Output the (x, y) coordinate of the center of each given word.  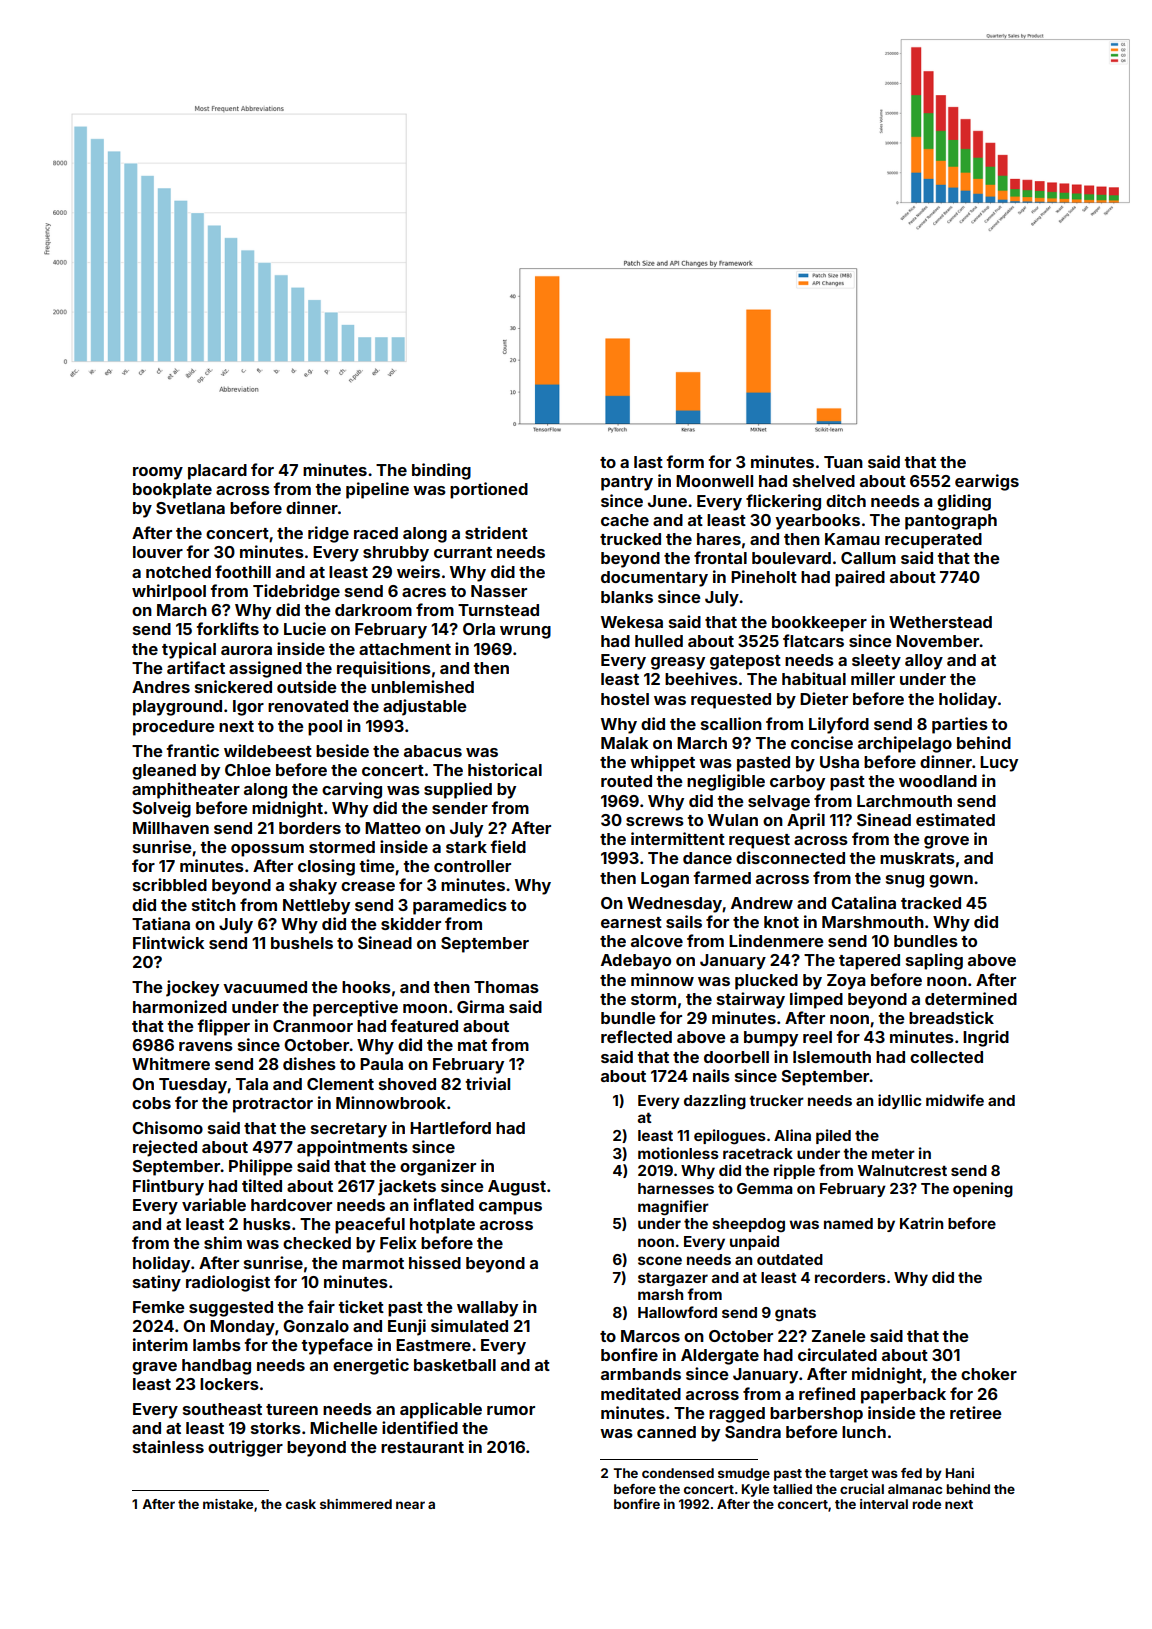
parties (960, 725)
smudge (744, 1474)
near (410, 1505)
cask (301, 1504)
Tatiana (161, 923)
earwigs (987, 482)
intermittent (678, 838)
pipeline (377, 490)
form (685, 461)
